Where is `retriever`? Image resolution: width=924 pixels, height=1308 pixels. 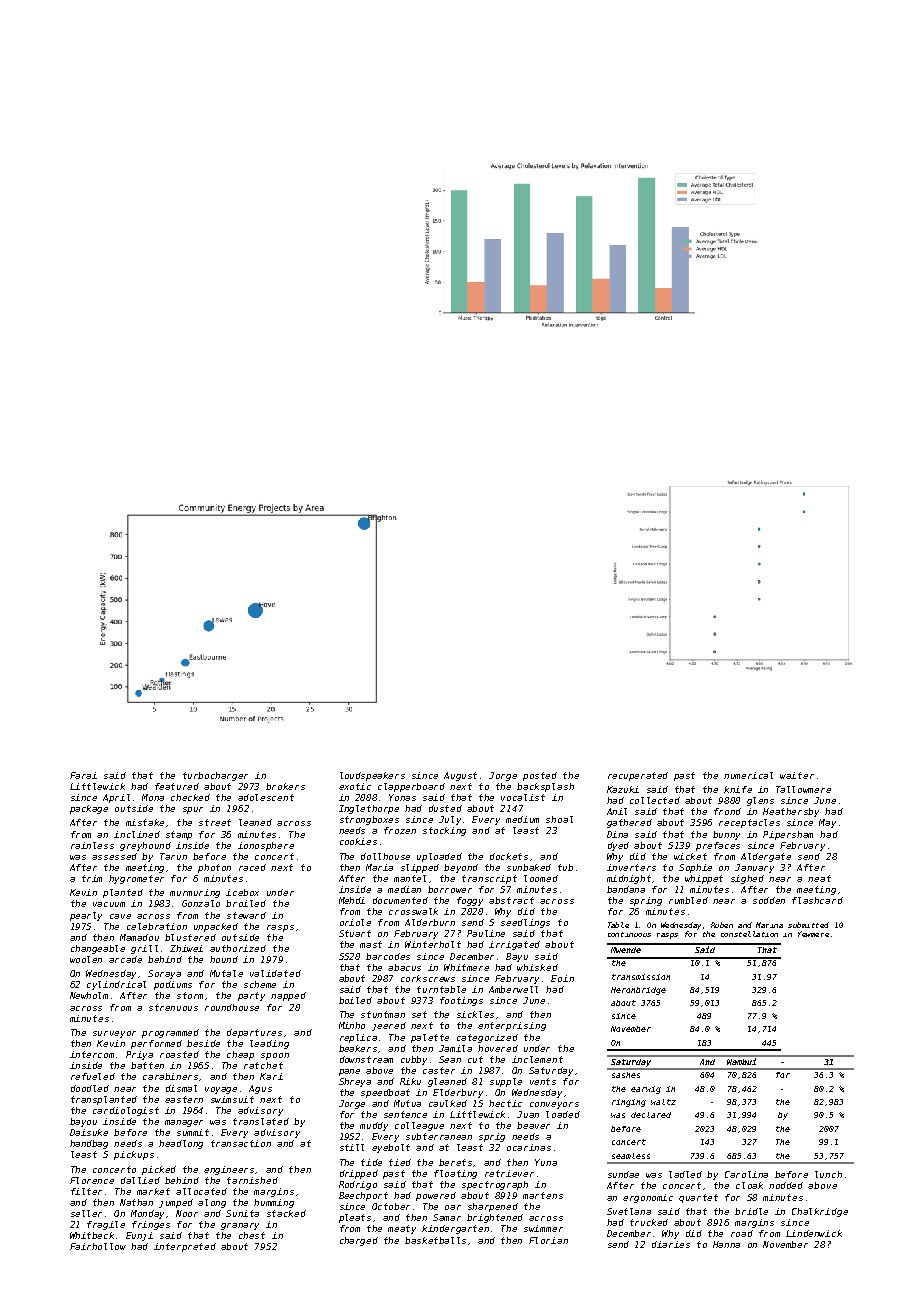
retriever is located at coordinates (509, 1173).
